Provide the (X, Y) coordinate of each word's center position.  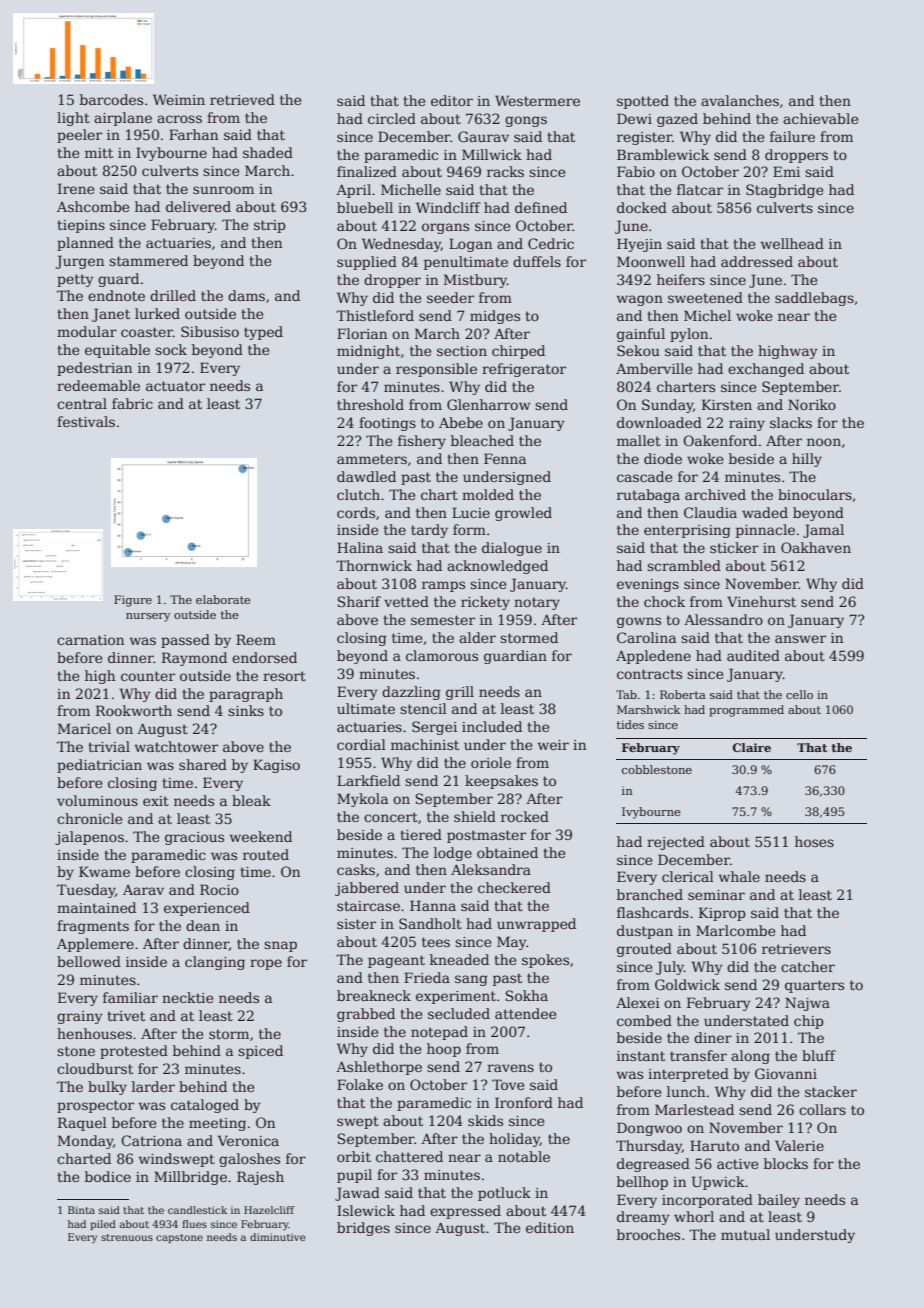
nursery (148, 617)
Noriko (812, 404)
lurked (157, 313)
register (644, 138)
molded (488, 494)
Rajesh (260, 1178)
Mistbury (475, 281)
